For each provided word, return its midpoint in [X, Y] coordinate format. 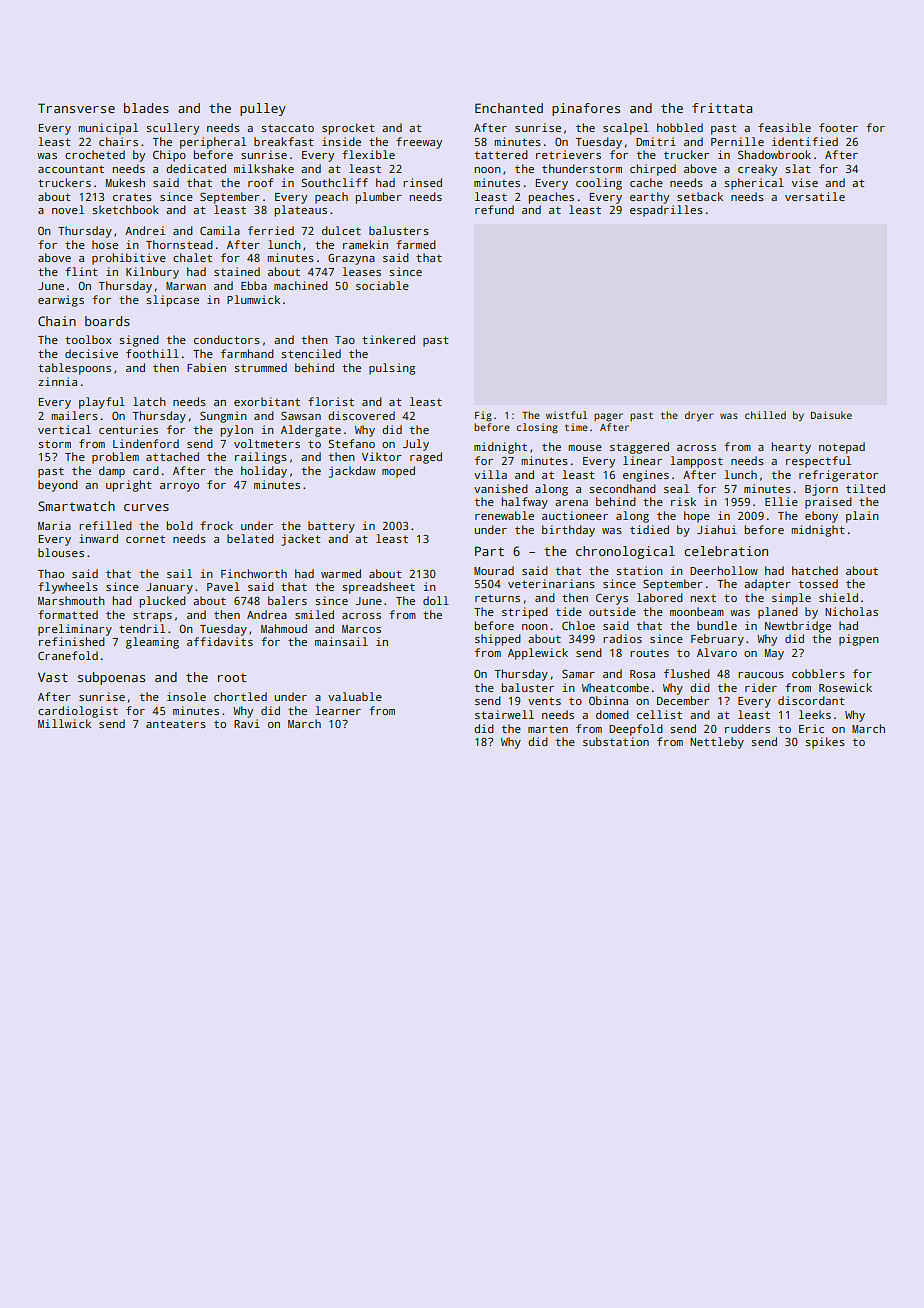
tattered [501, 154]
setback [700, 196]
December [683, 700]
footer [838, 127]
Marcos [361, 629]
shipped [498, 640]
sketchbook [125, 209]
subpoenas [111, 678]
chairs [118, 141]
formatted [68, 614]
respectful [818, 462]
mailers [74, 415]
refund [494, 209]
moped [398, 472]
